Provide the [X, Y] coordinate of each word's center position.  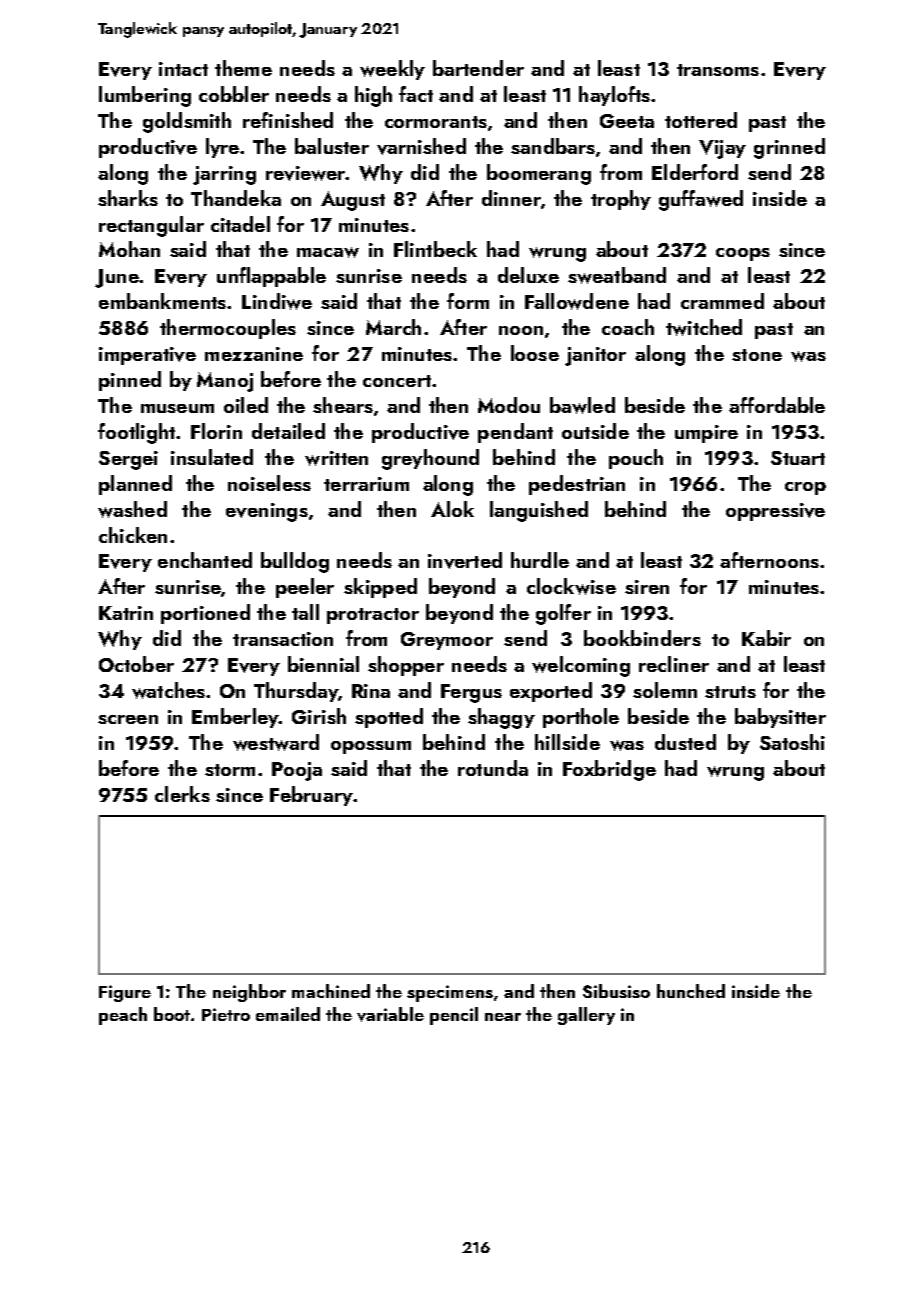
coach [628, 327]
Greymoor [447, 641]
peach [123, 1016]
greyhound [430, 459]
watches [168, 690]
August [353, 201]
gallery [586, 1016]
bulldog [295, 562]
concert [397, 381]
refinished [288, 120]
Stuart [798, 458]
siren [647, 587]
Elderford [695, 172]
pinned [130, 381]
